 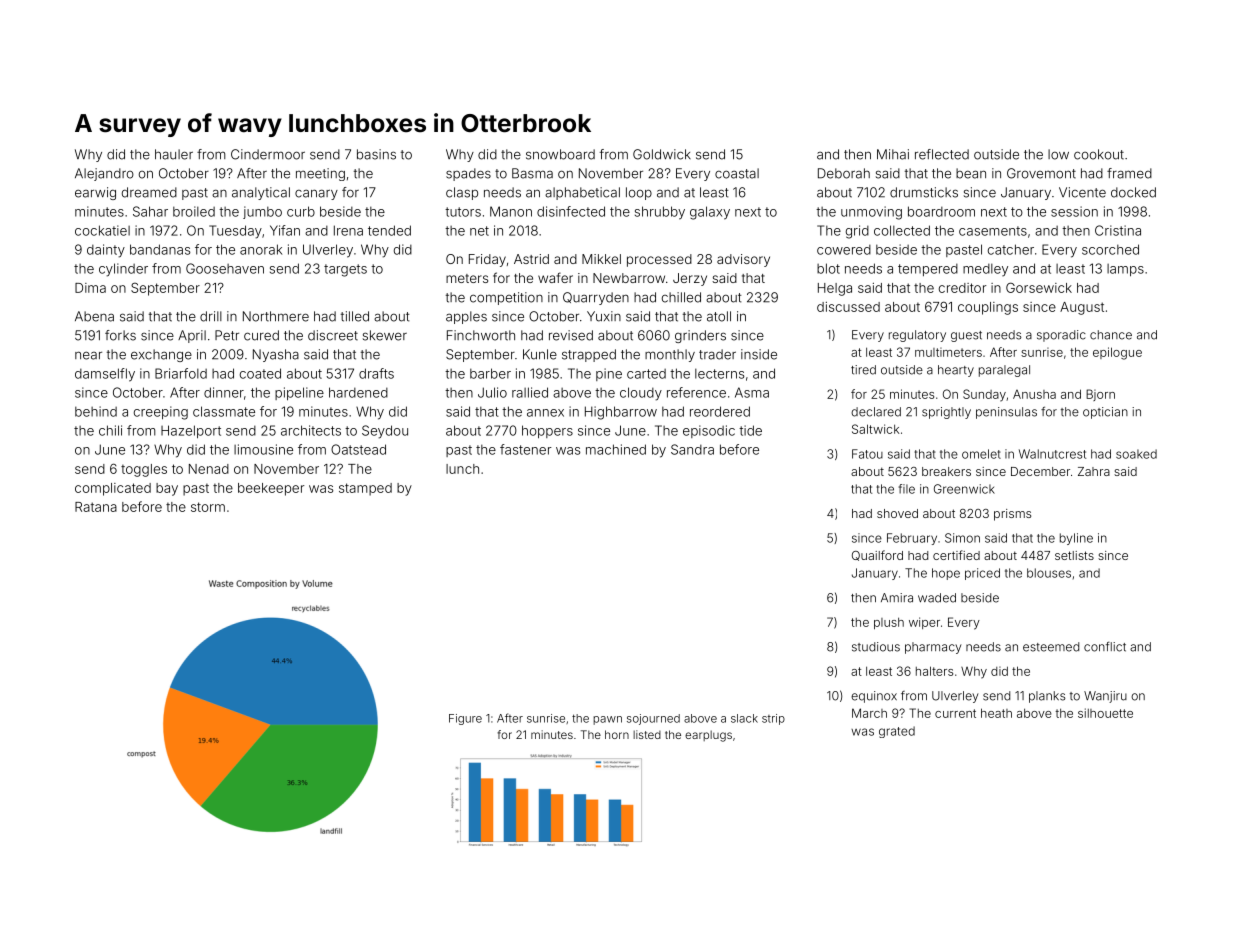 I want to click on basins, so click(x=376, y=154).
